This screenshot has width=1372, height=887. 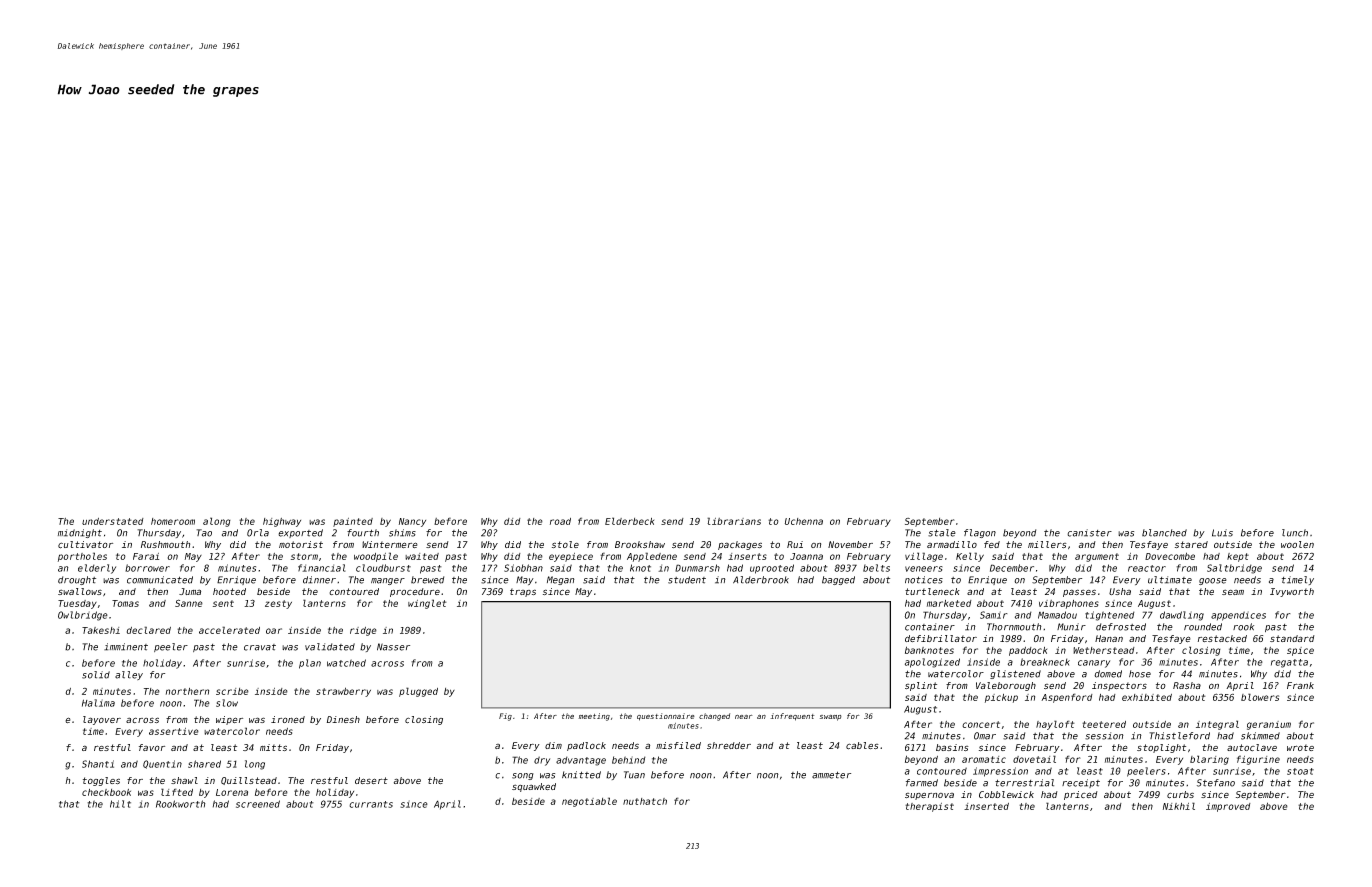 I want to click on Thornmouth, so click(x=1014, y=627).
